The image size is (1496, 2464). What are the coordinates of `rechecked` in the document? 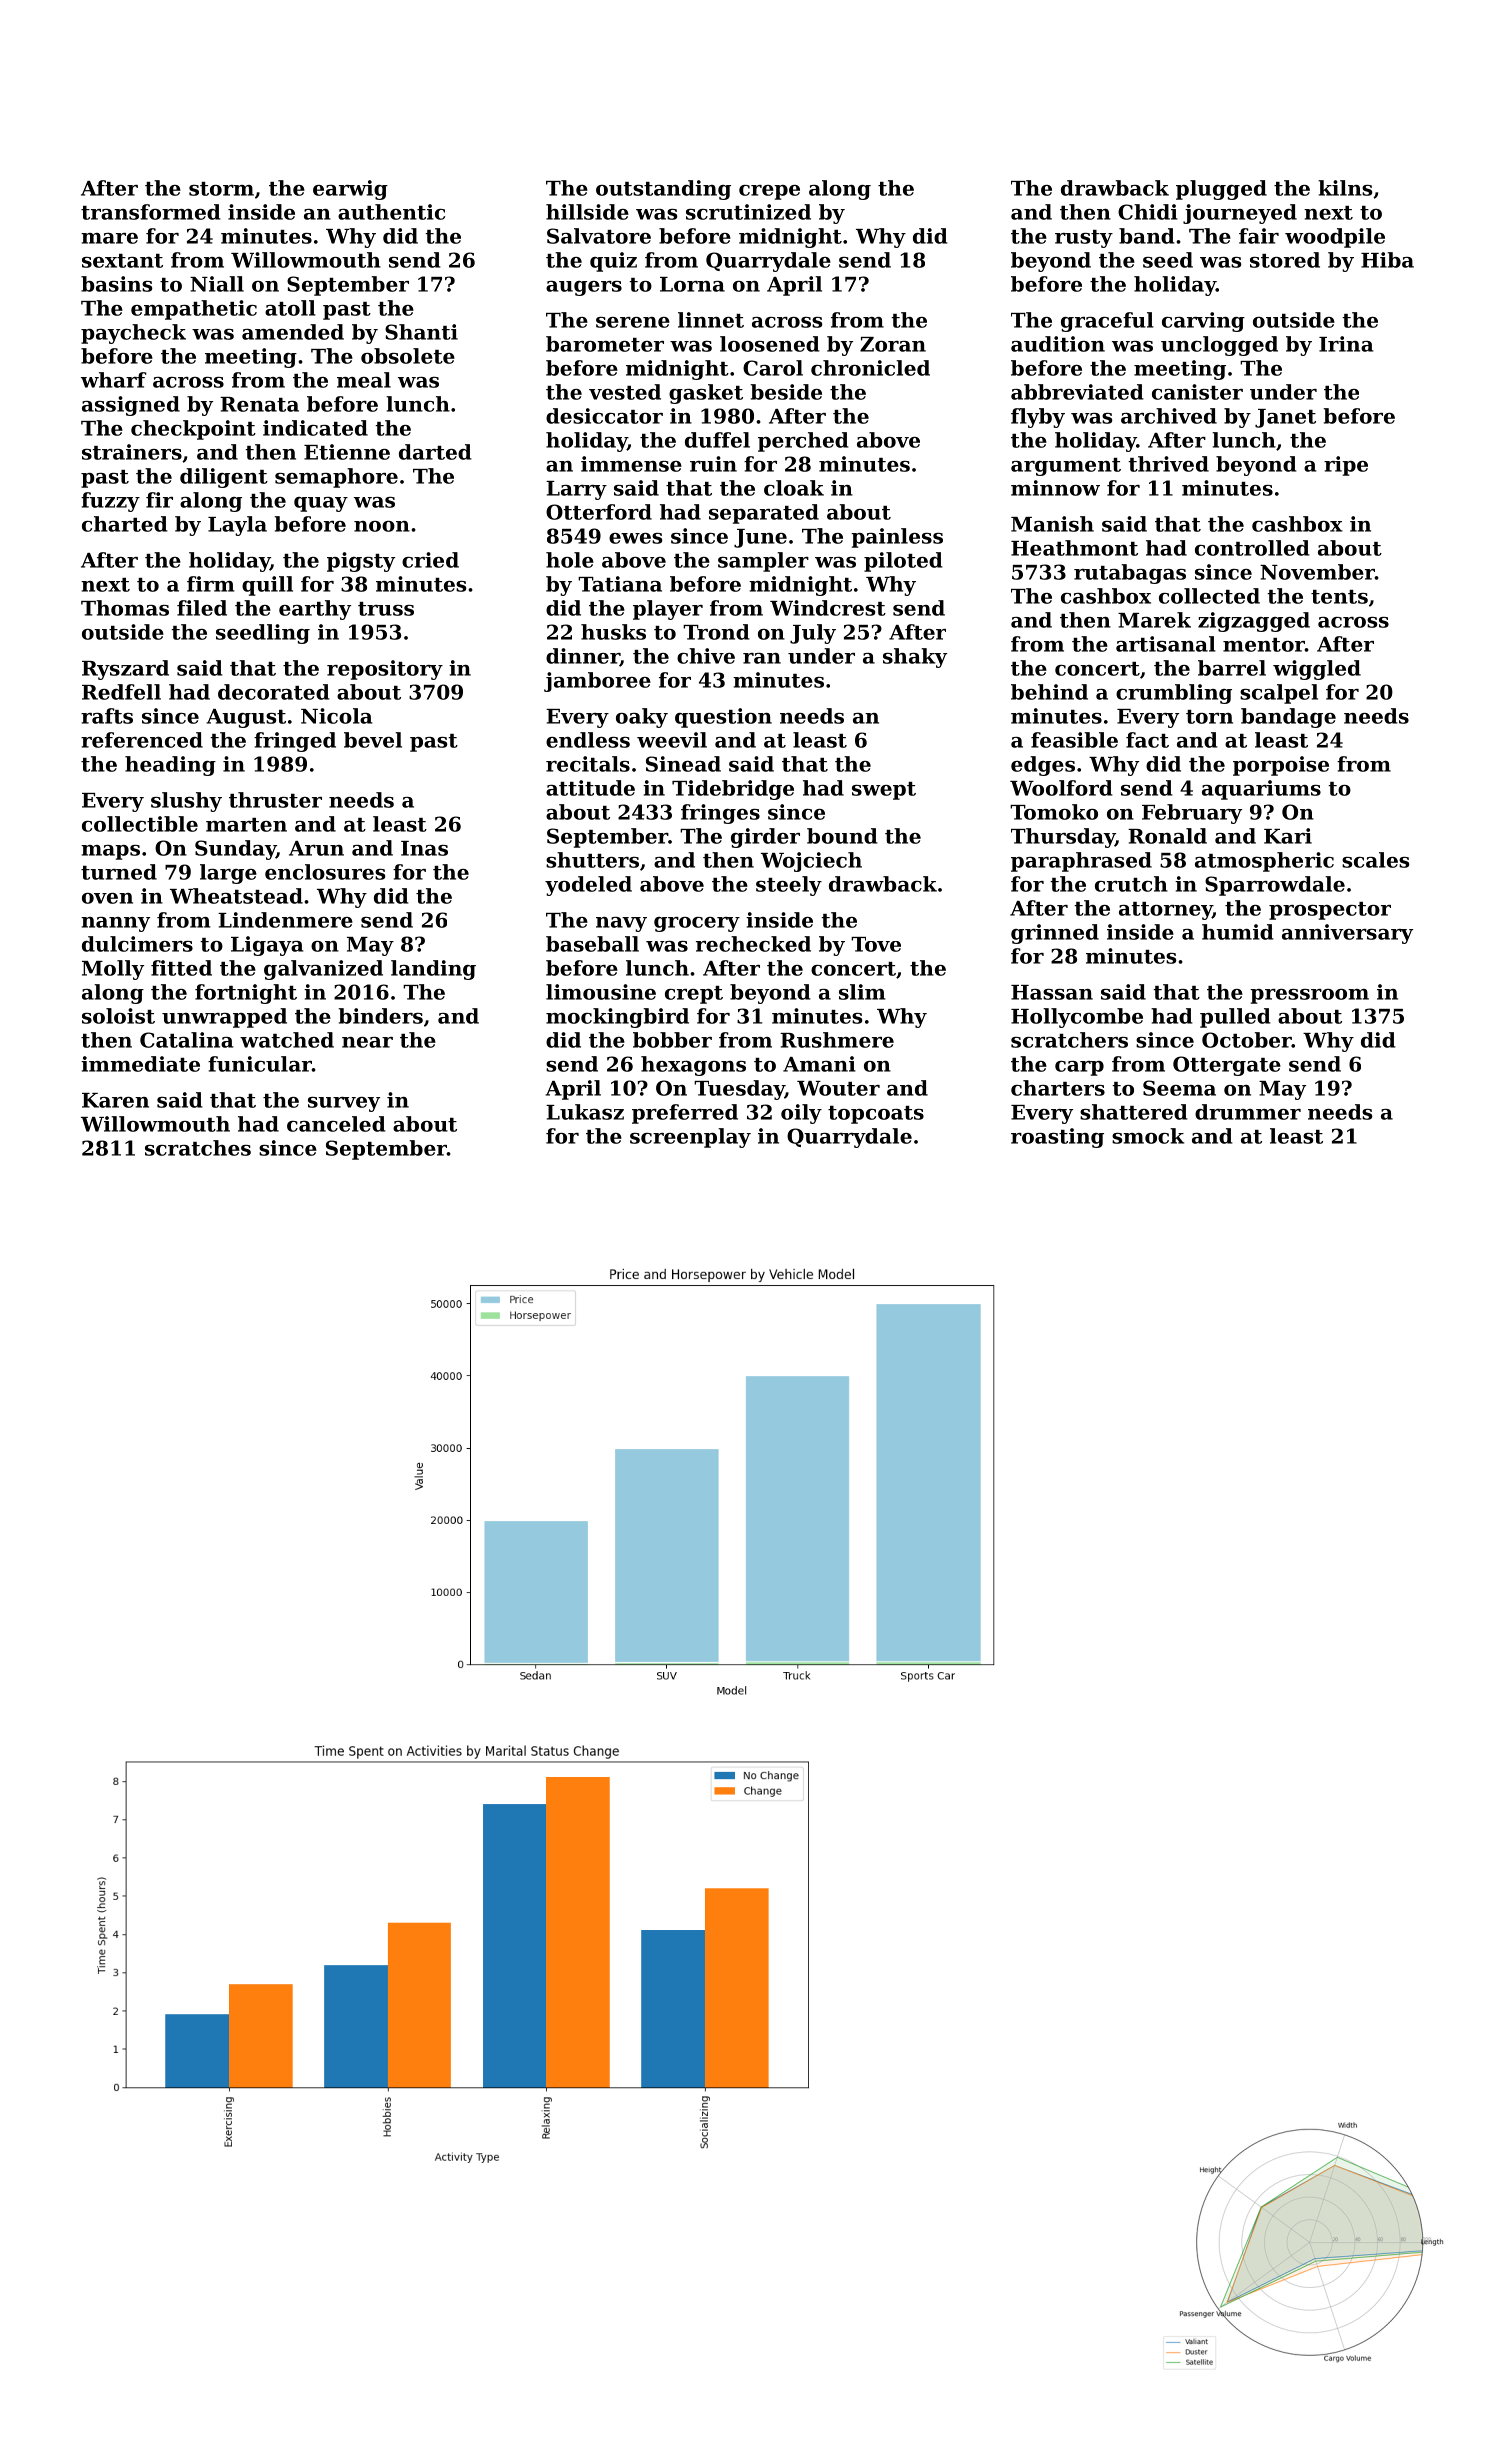 It's located at (753, 944).
